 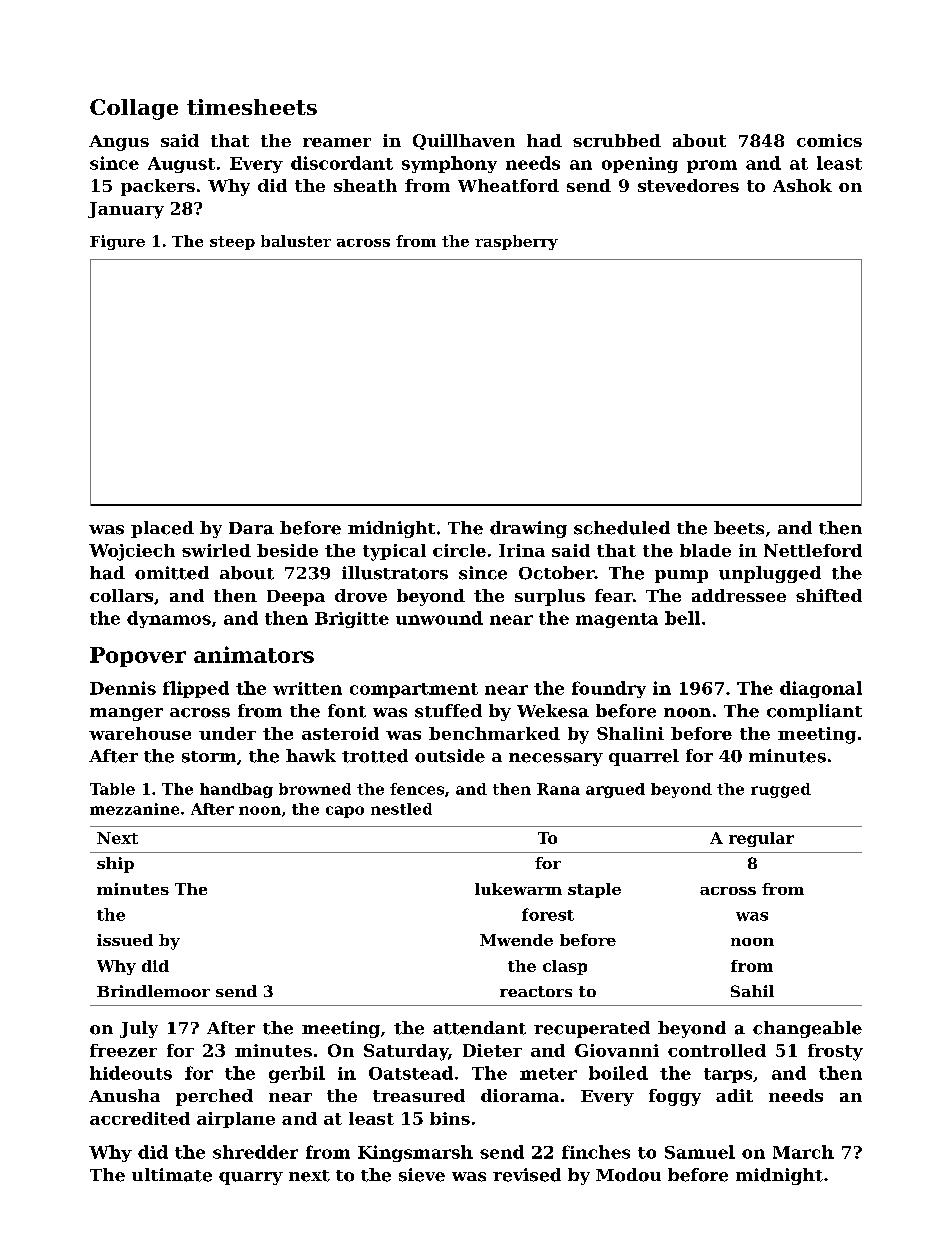 I want to click on Quillhaven, so click(x=464, y=142).
